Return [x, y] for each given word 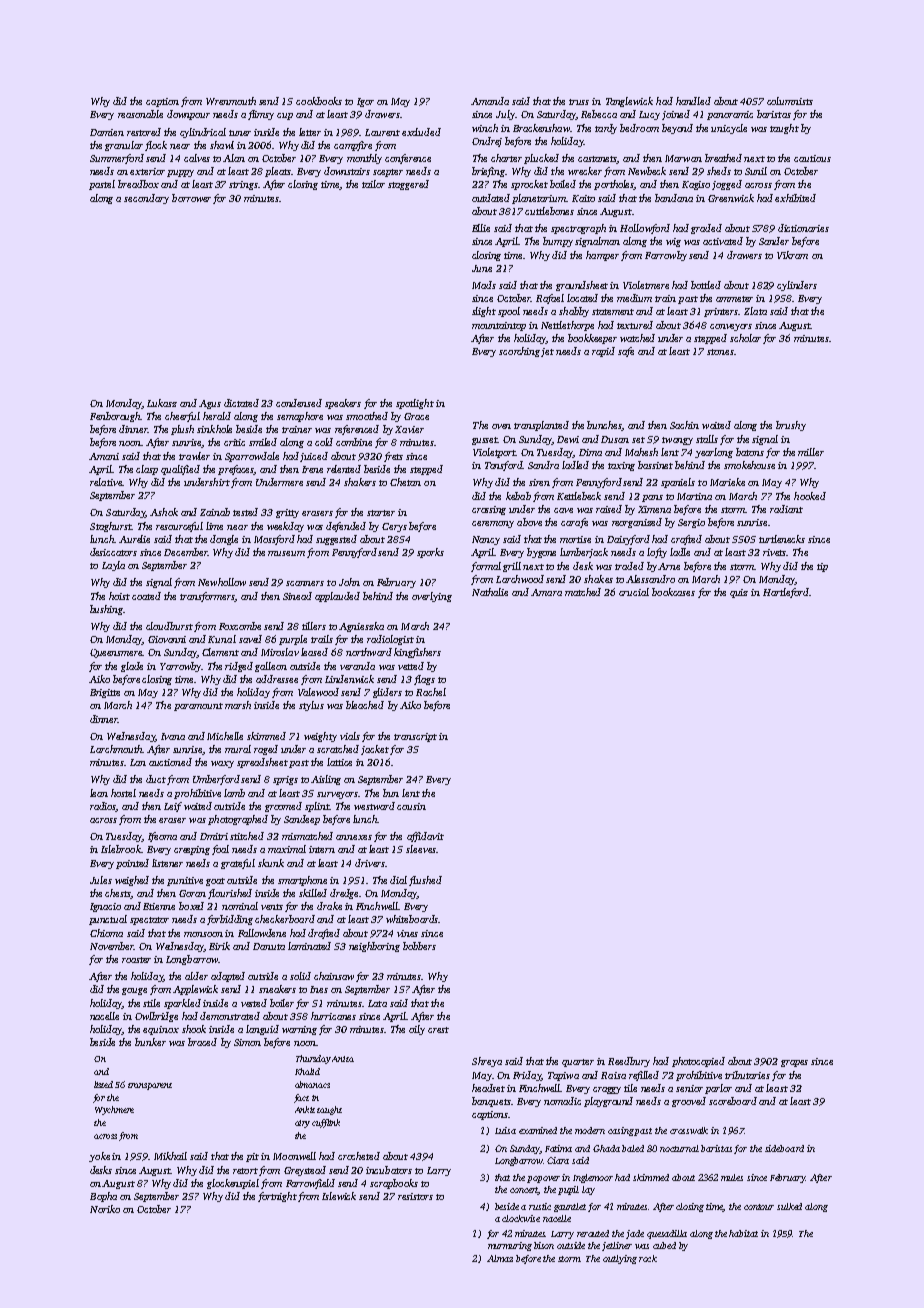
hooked [810, 496]
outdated [491, 198]
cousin [411, 806]
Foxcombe [240, 626]
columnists [790, 101]
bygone [541, 553]
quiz [739, 593]
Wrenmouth [231, 101]
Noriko [105, 1209]
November [112, 946]
